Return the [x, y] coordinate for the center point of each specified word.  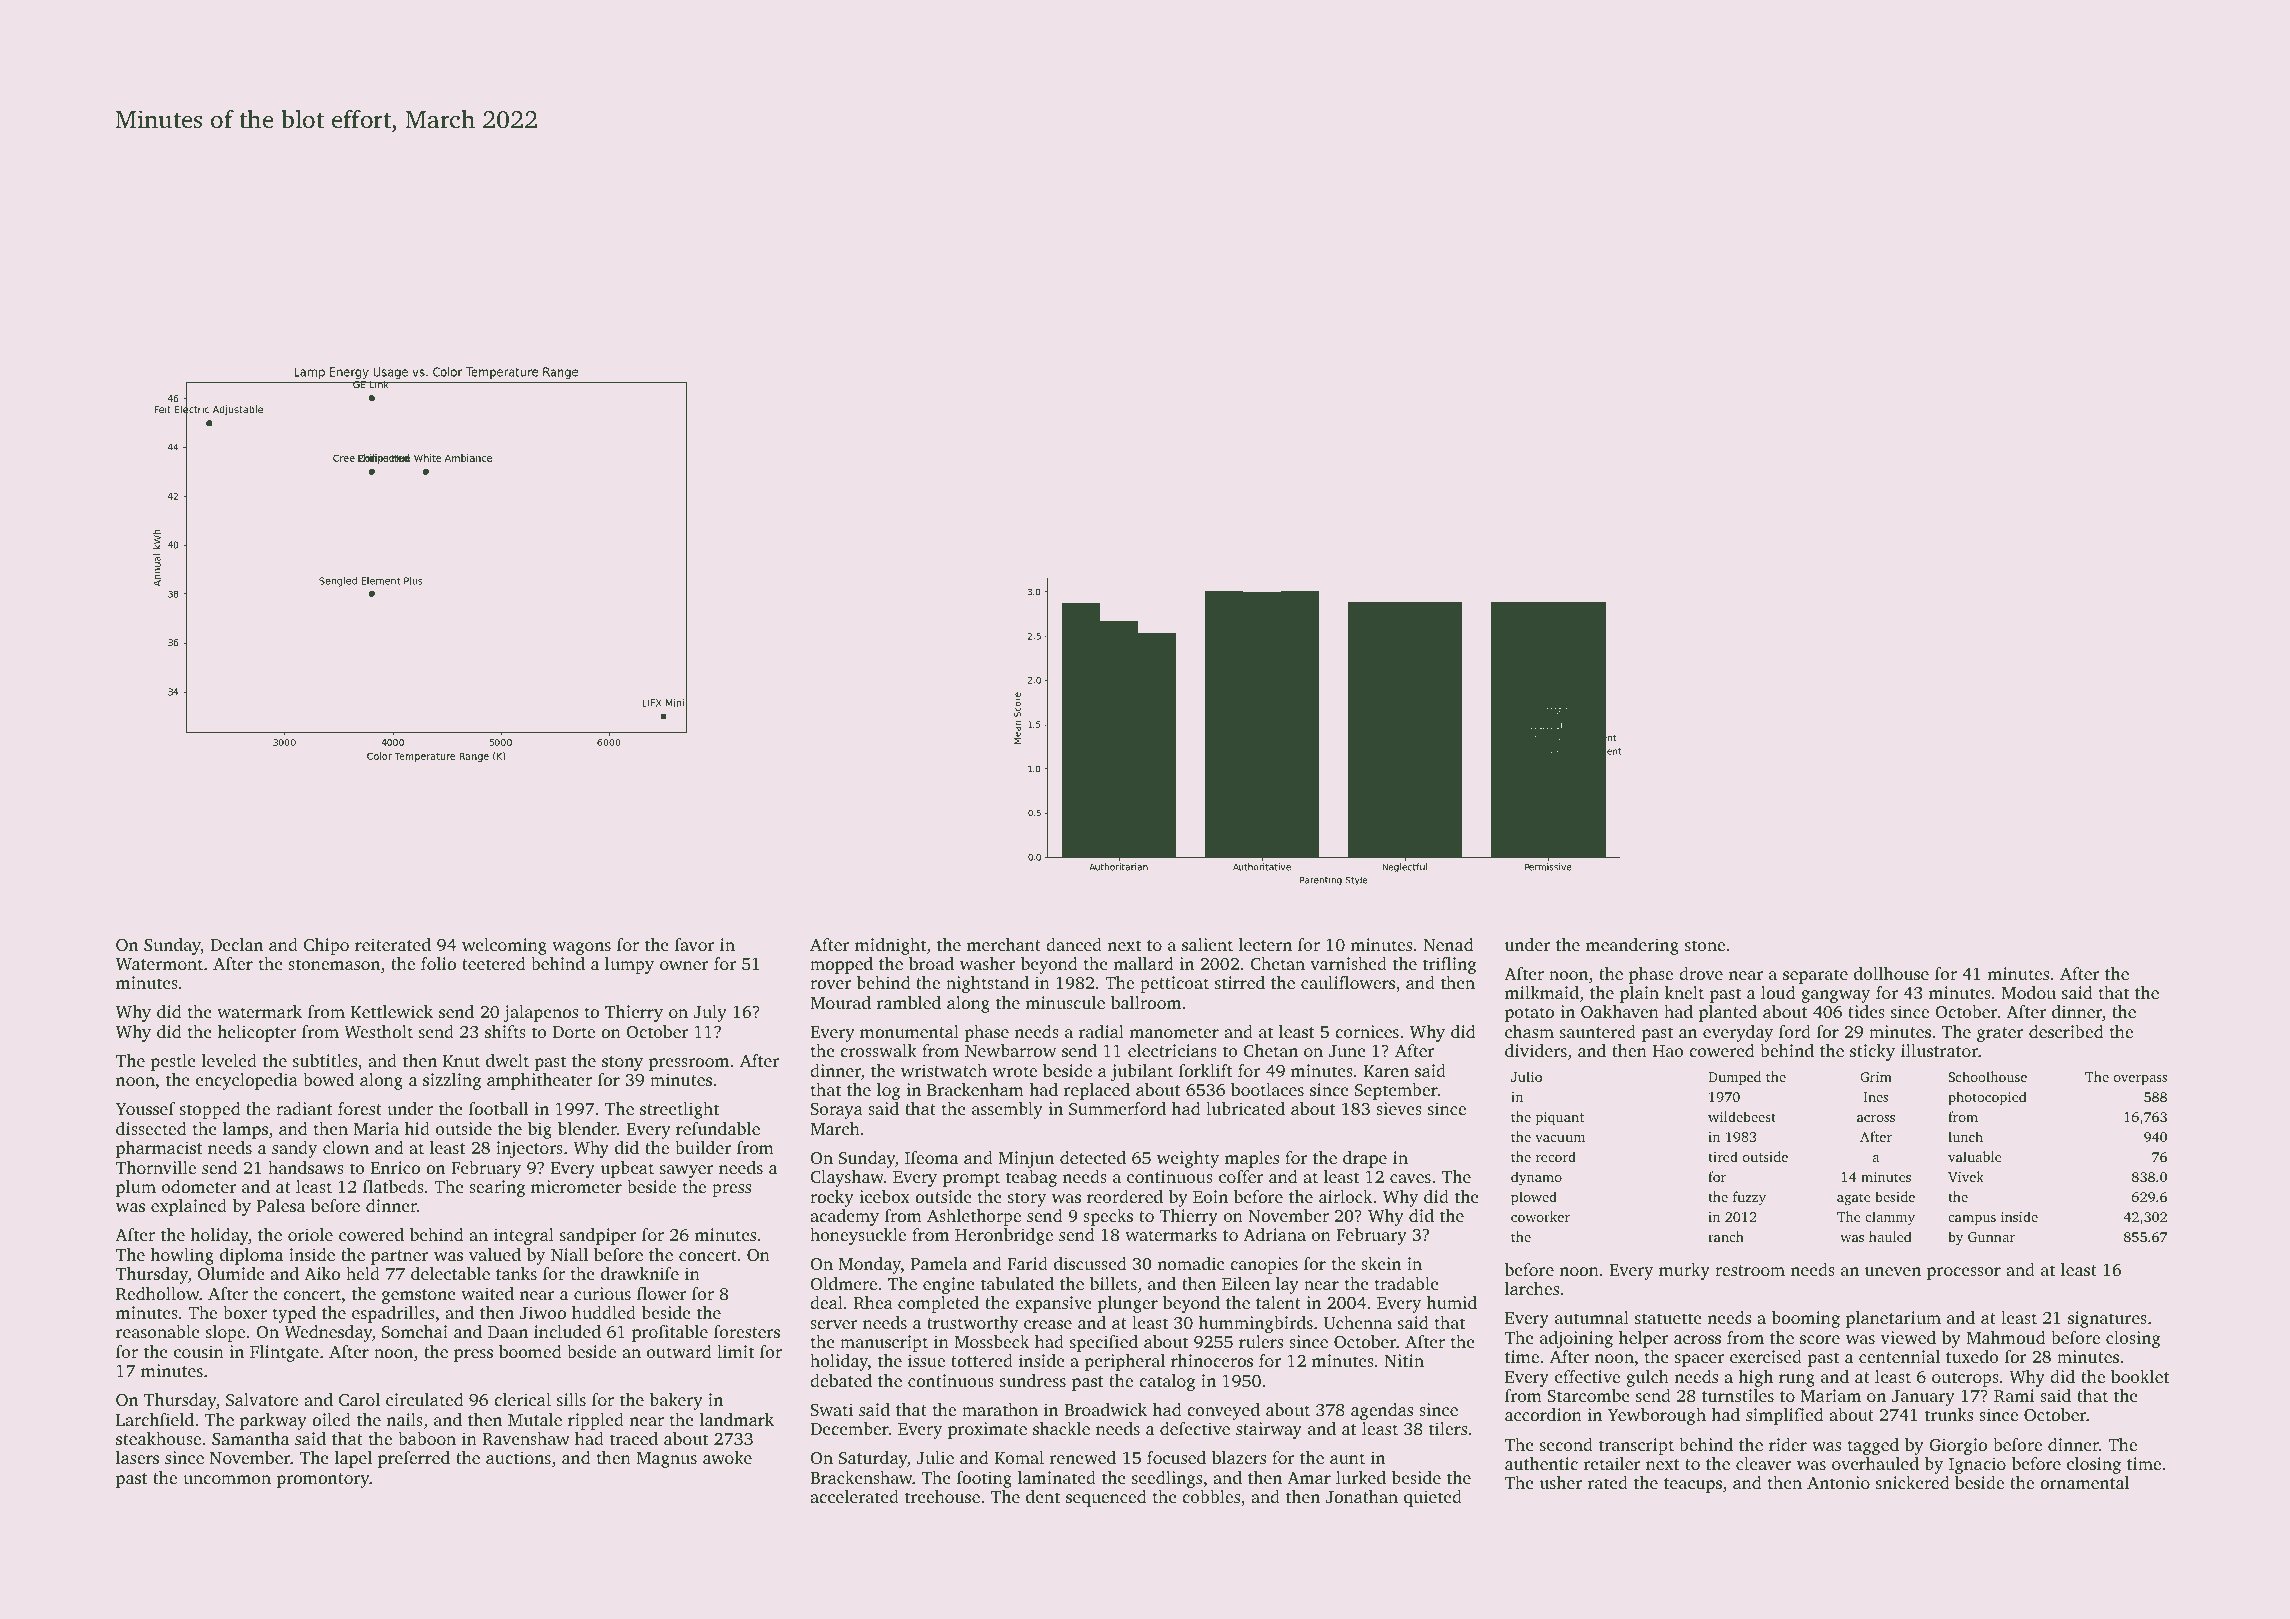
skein [1381, 1263]
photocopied [1987, 1098]
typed [294, 1314]
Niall [569, 1254]
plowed [1534, 1198]
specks [1108, 1217]
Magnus [666, 1460]
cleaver [1763, 1463]
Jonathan [1362, 1497]
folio [438, 963]
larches [1532, 1288]
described [2066, 1031]
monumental [909, 1031]
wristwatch [944, 1070]
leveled [229, 1060]
